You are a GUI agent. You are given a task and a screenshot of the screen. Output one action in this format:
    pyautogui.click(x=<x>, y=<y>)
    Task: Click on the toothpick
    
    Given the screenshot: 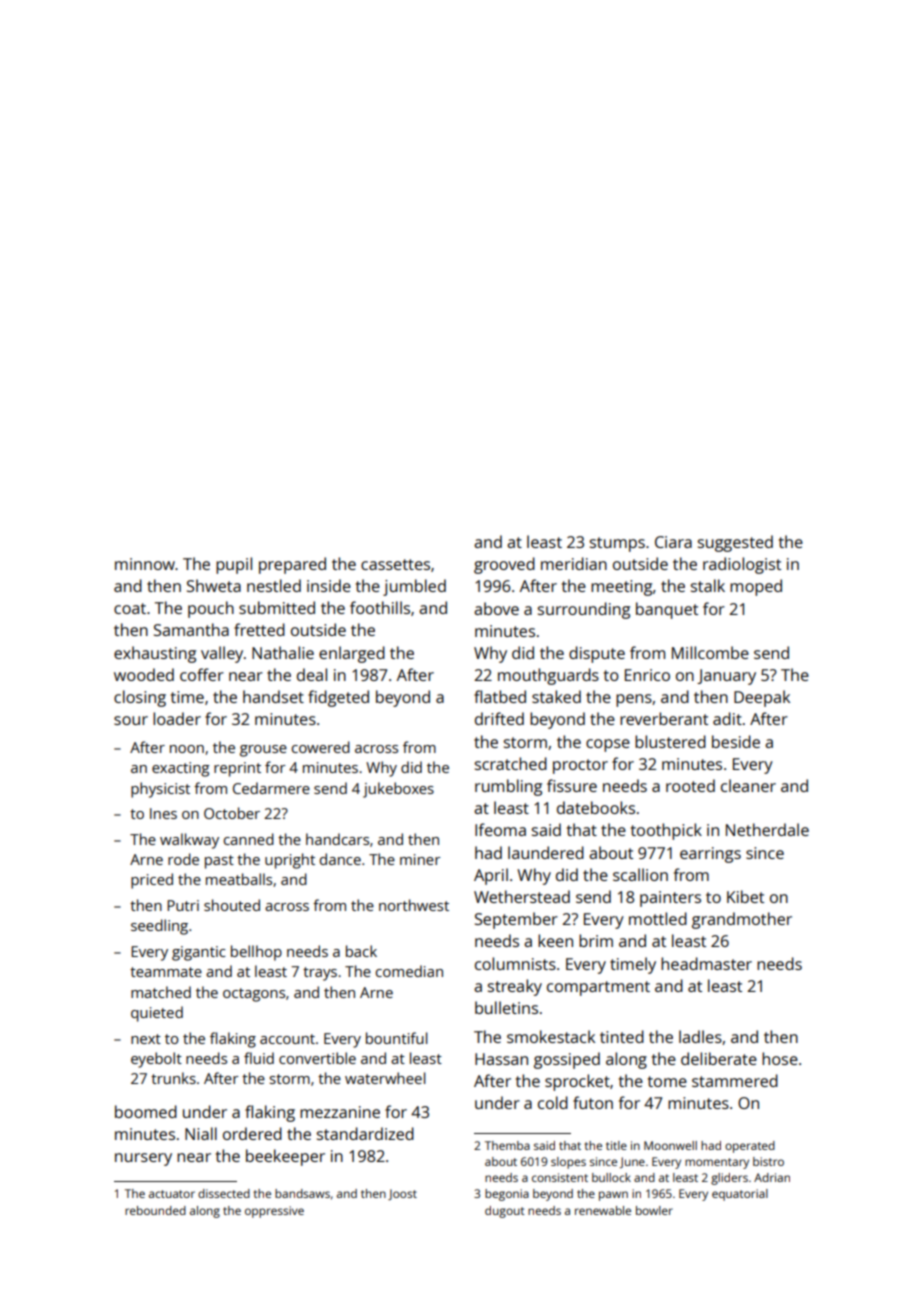 What is the action you would take?
    pyautogui.click(x=666, y=831)
